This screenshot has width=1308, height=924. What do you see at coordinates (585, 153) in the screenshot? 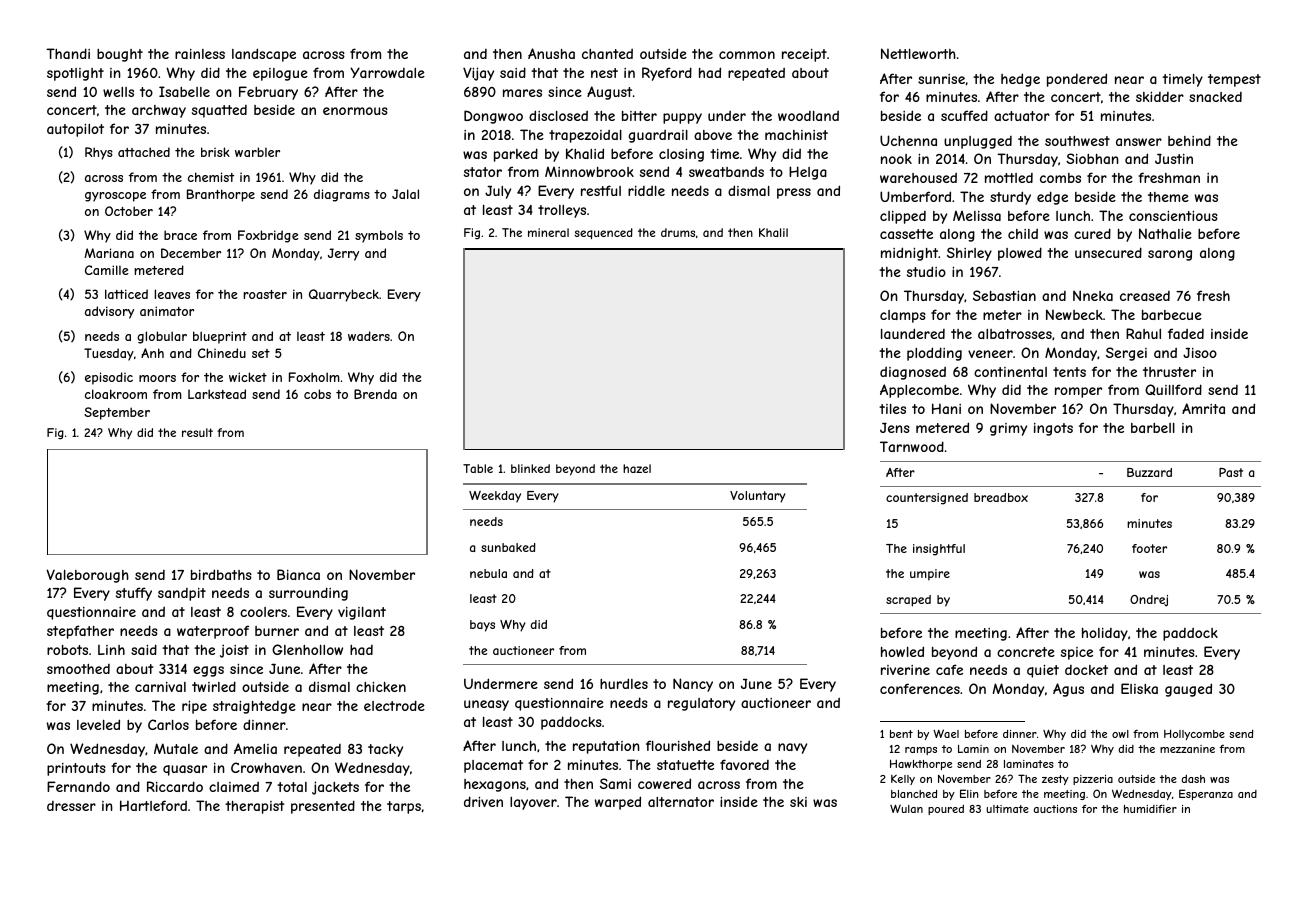
I see `Khalid` at bounding box center [585, 153].
